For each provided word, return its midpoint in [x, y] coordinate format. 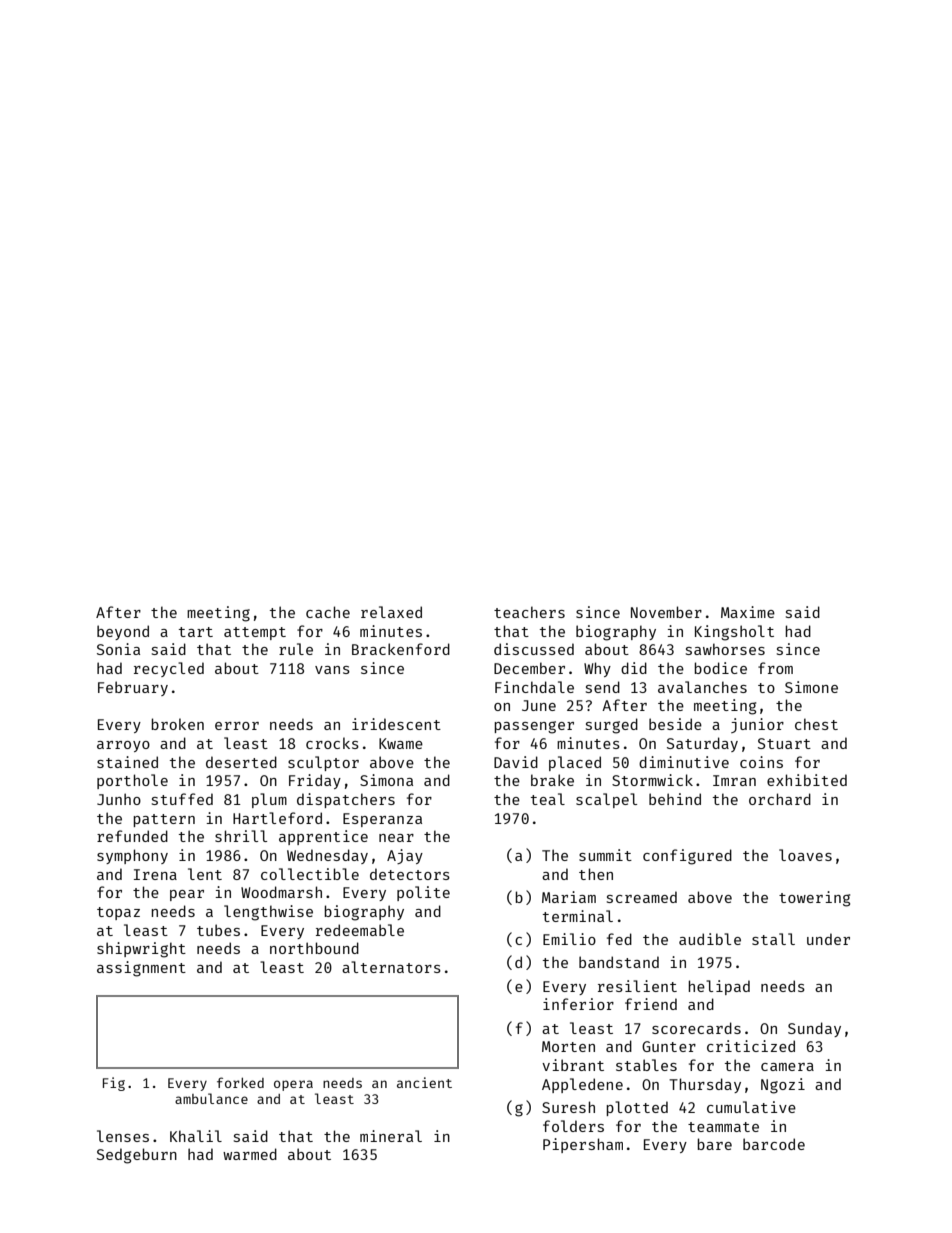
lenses [123, 1136]
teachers [529, 612]
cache [328, 612]
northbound [314, 948]
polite [423, 893]
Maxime [748, 612]
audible [710, 939]
